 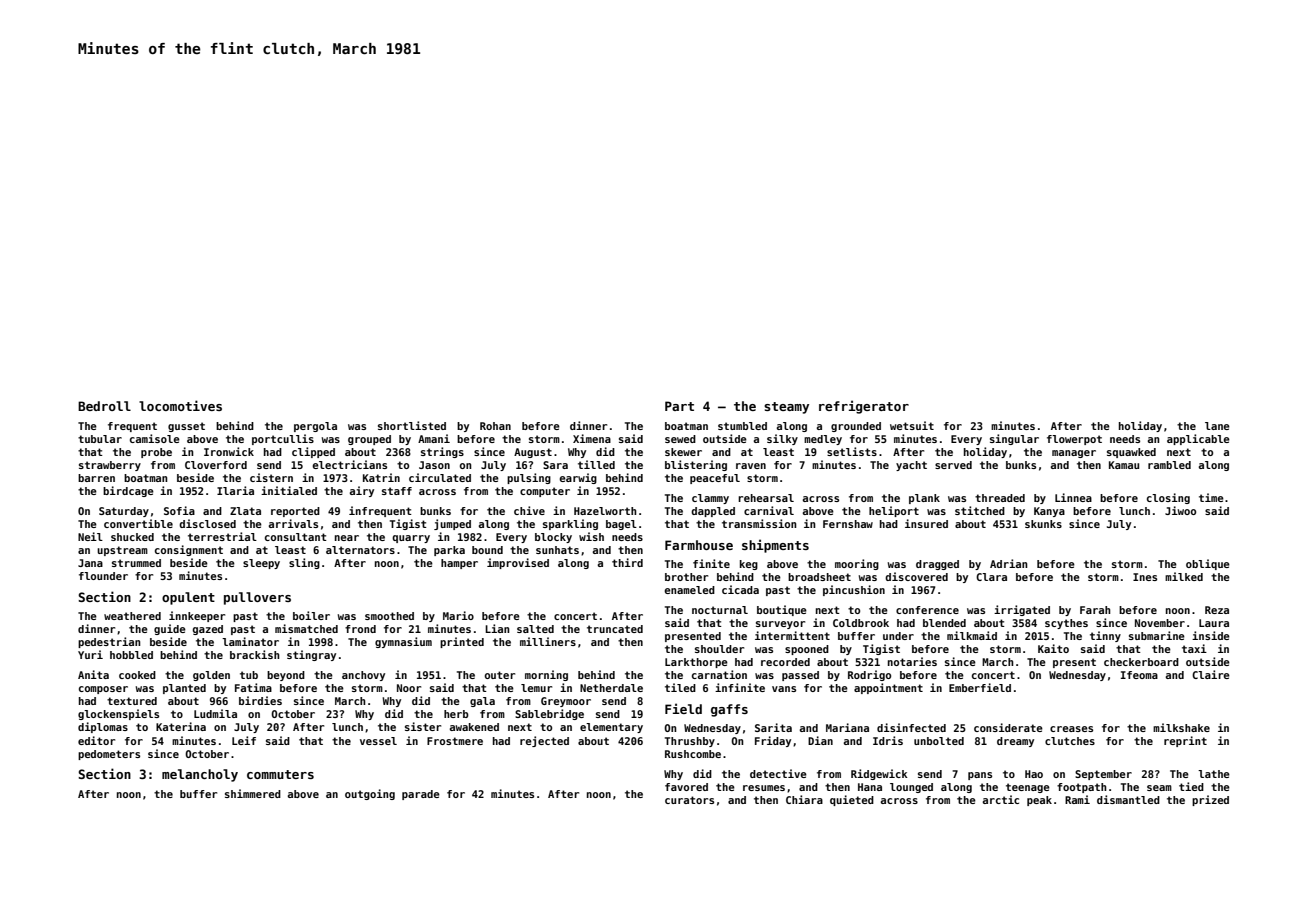 What do you see at coordinates (90, 563) in the document?
I see `Jana` at bounding box center [90, 563].
